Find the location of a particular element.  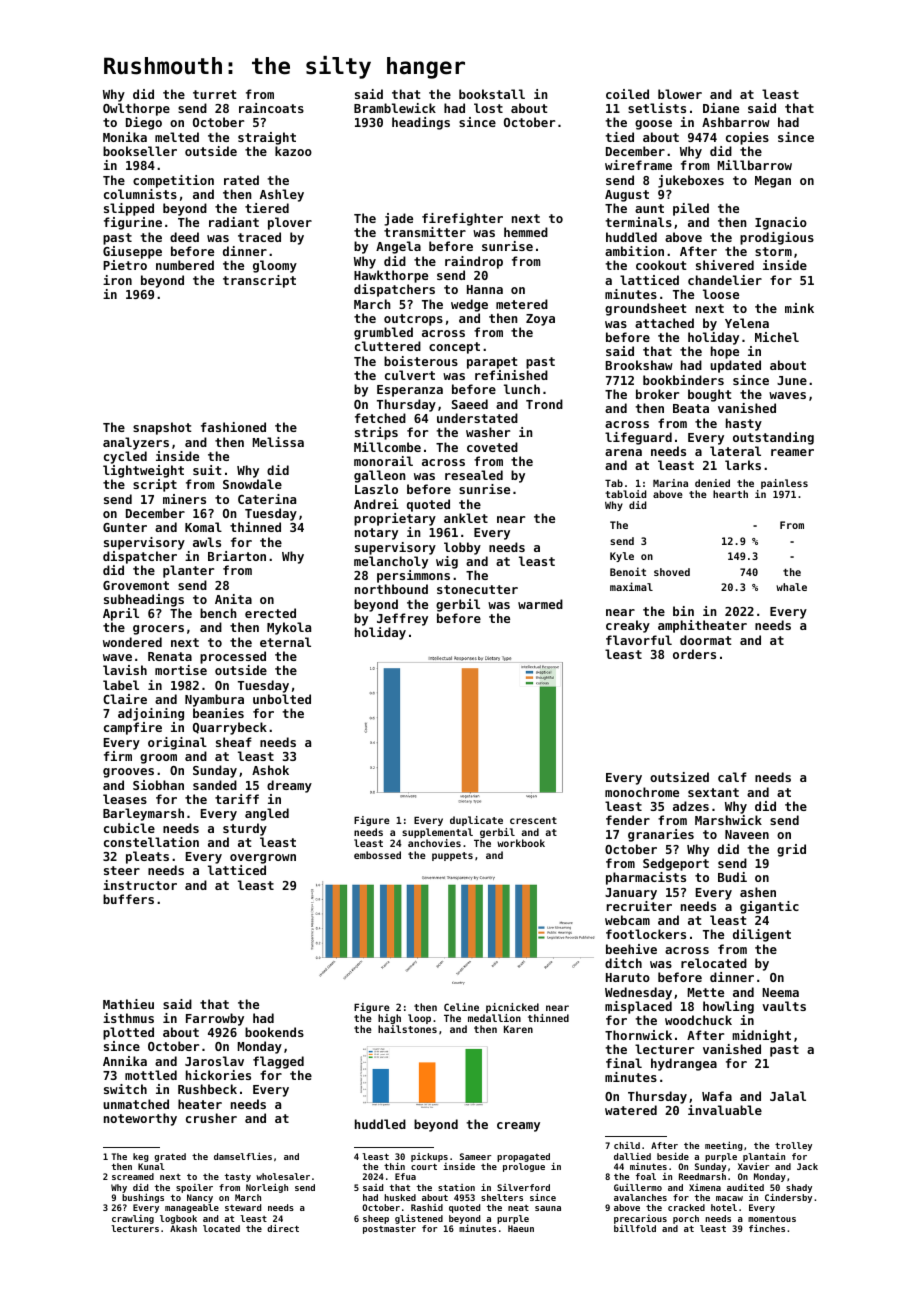

court is located at coordinates (424, 1166).
